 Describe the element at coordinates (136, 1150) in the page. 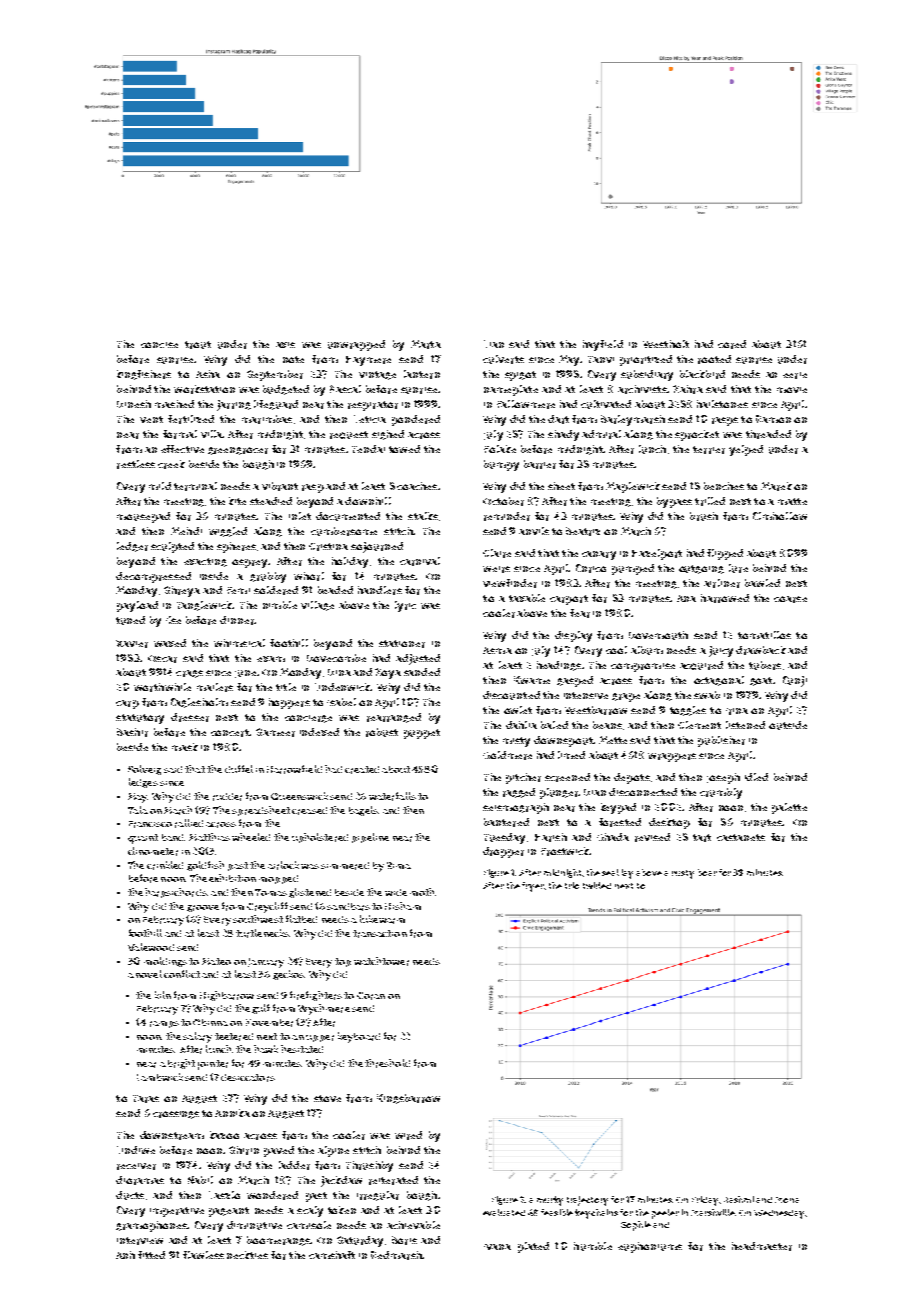

I see `Lindiwe` at that location.
